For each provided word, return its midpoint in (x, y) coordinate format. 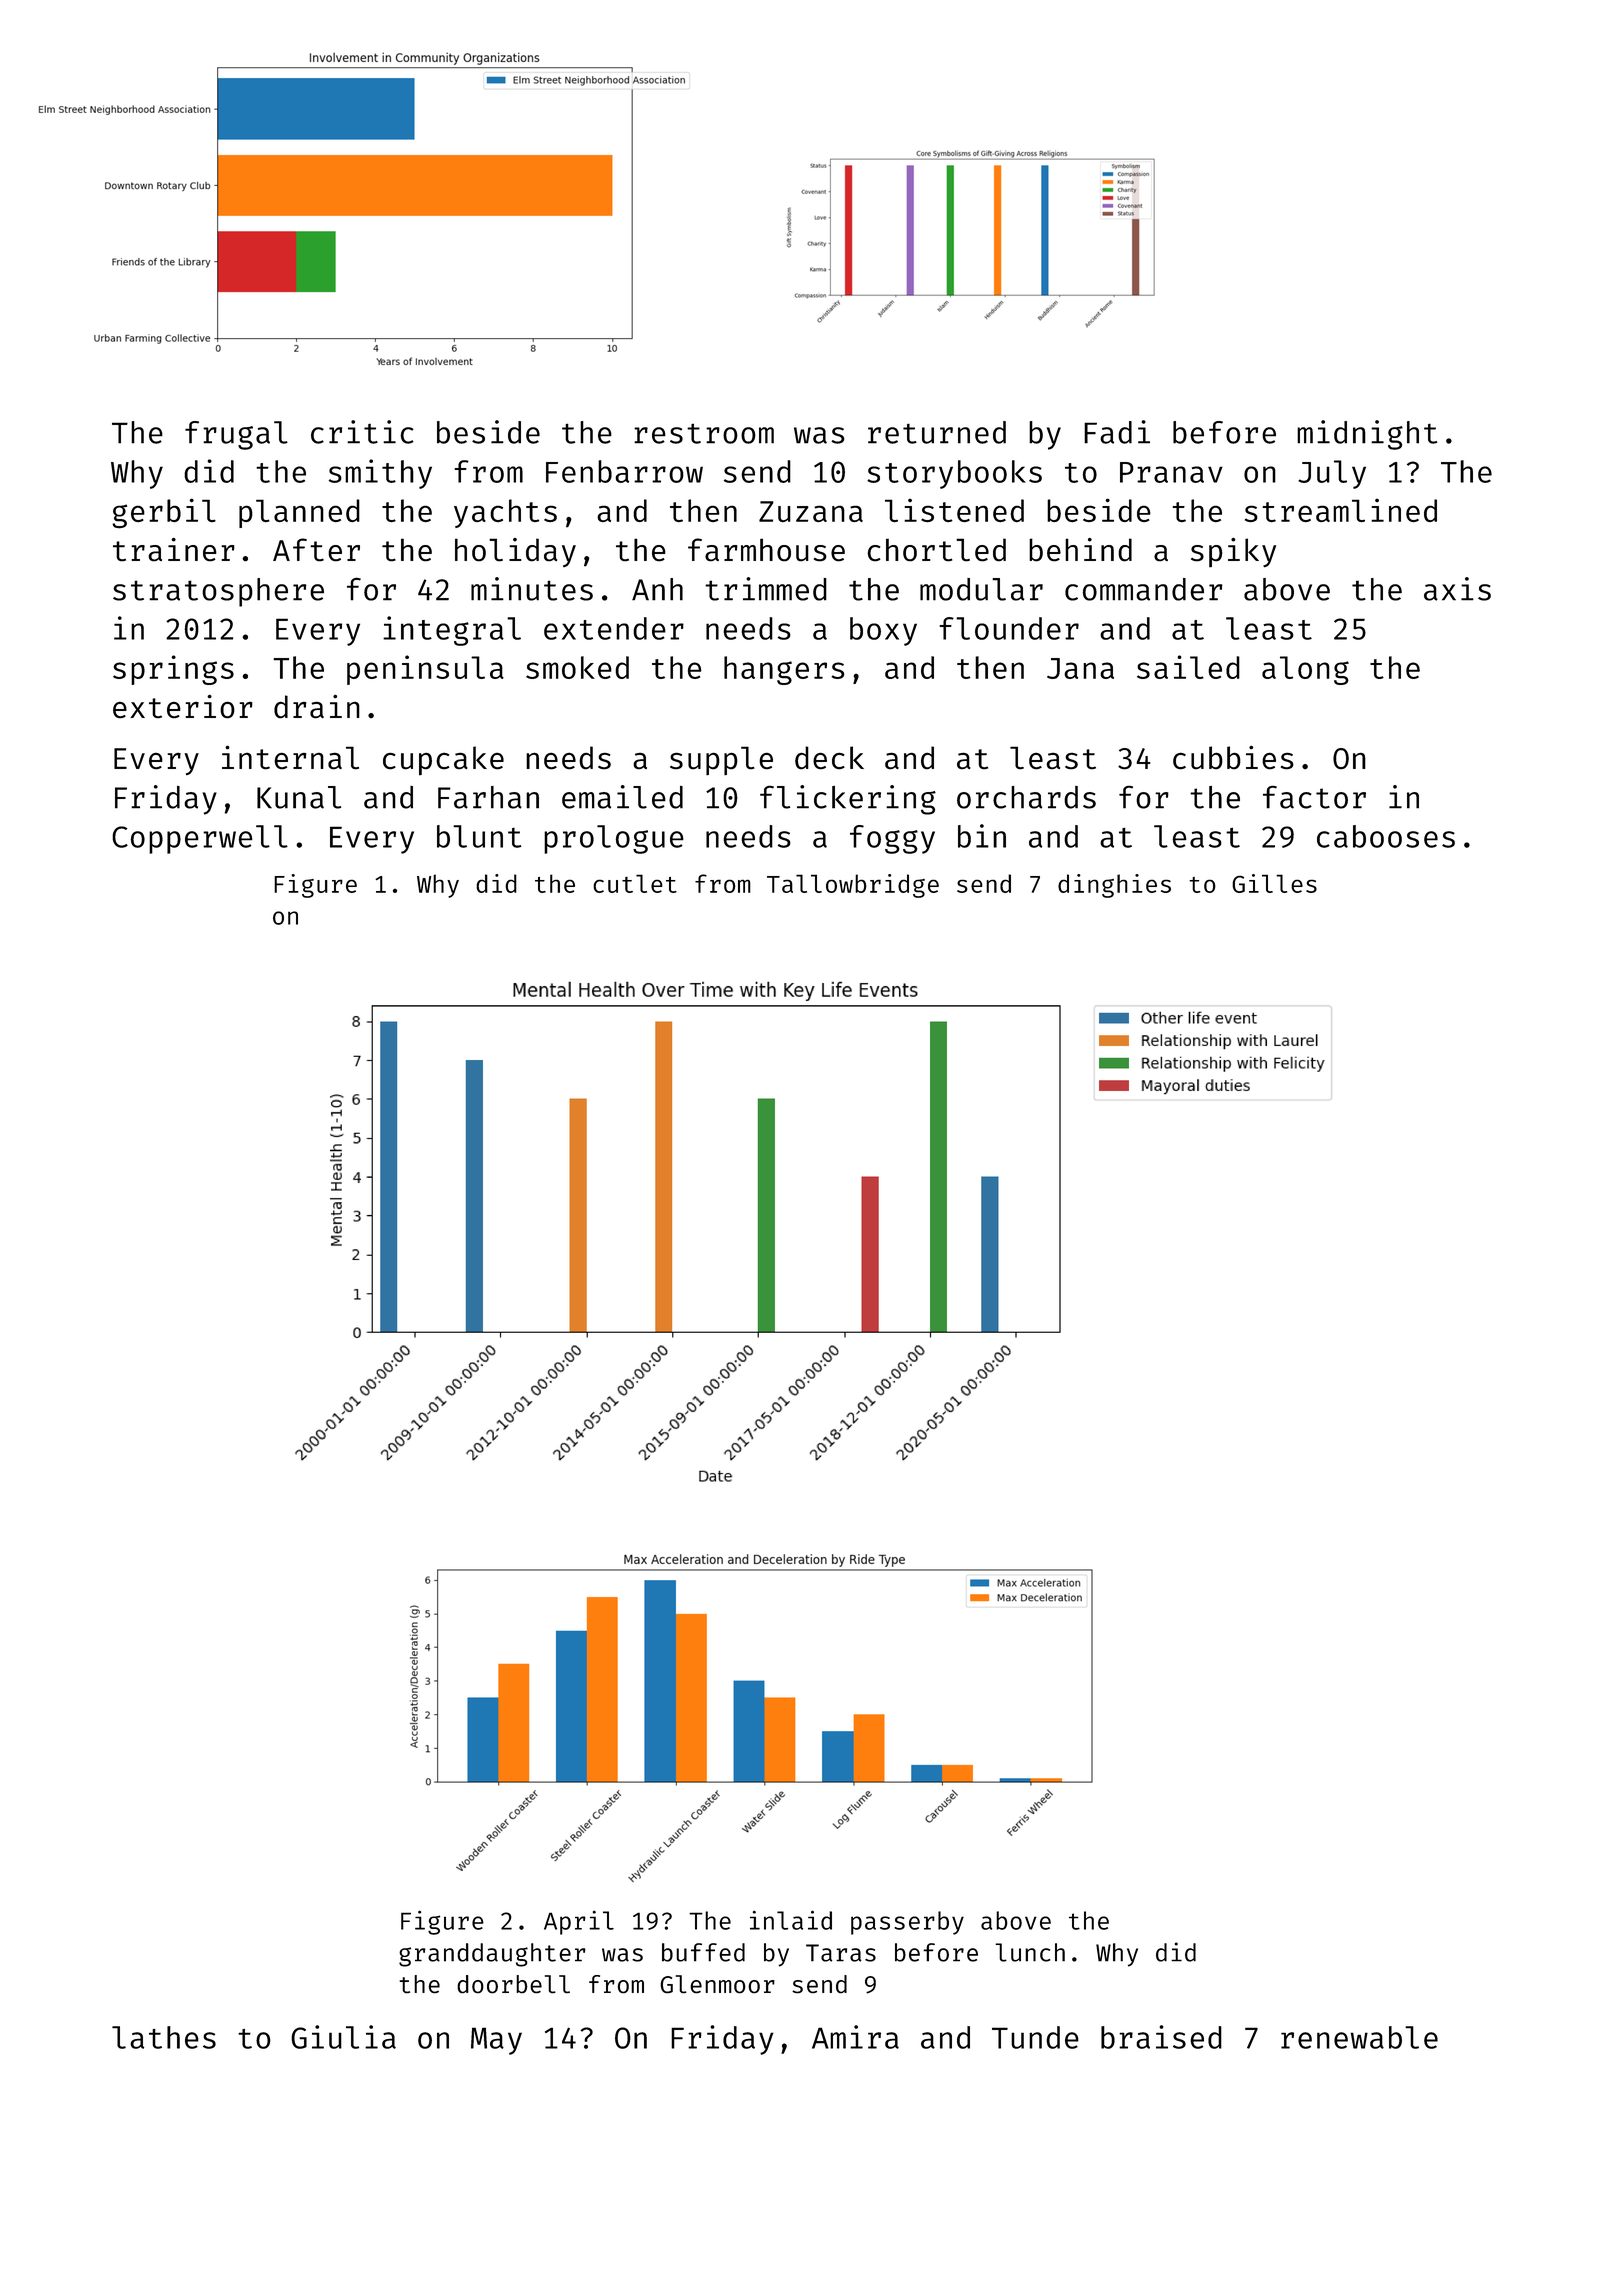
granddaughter (492, 1955)
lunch (1030, 1952)
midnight (1367, 435)
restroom (704, 434)
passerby (907, 1923)
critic (362, 432)
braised (1161, 2037)
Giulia (343, 2037)
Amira (855, 2037)
